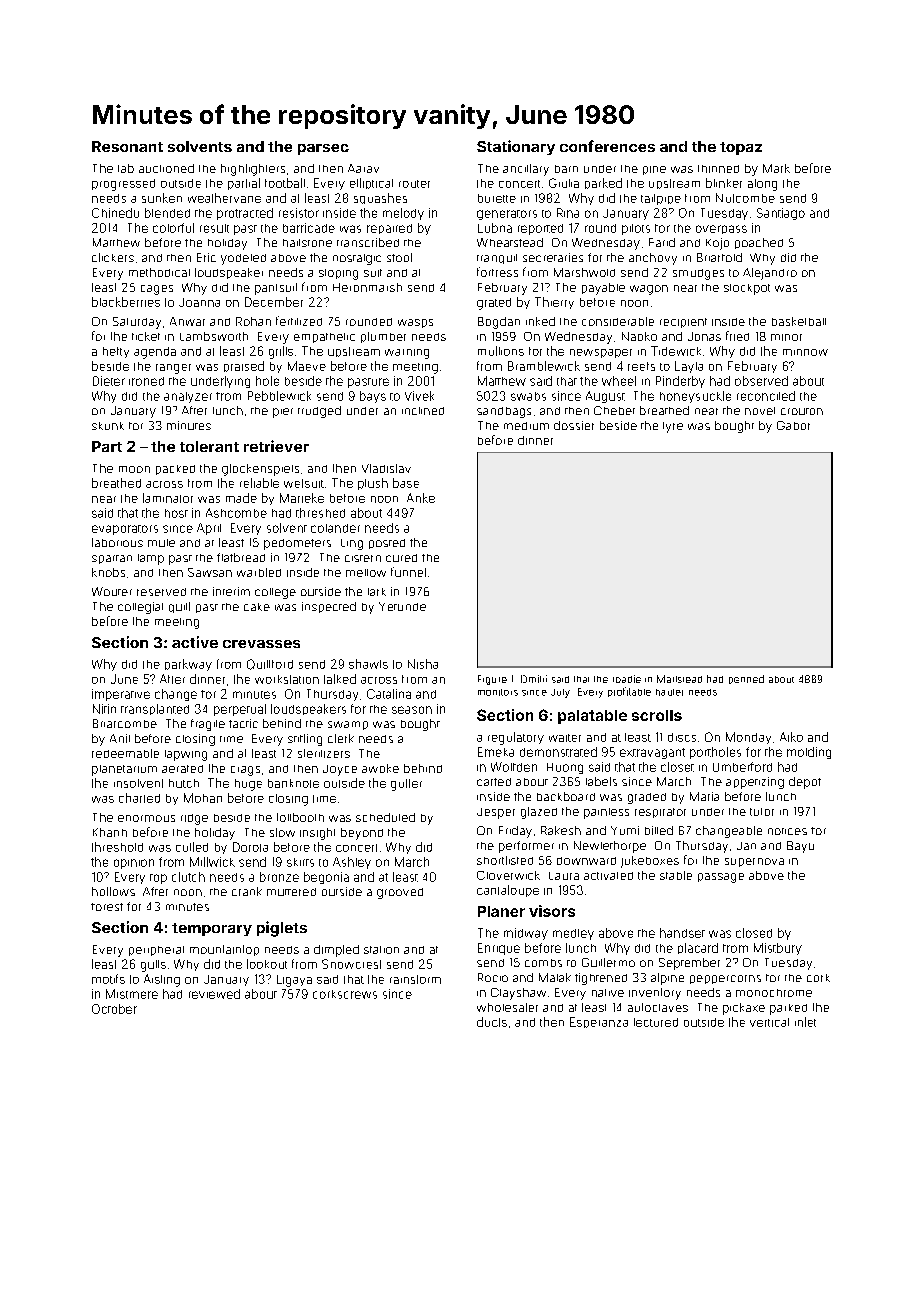 Image resolution: width=924 pixels, height=1308 pixels. Describe the element at coordinates (492, 1022) in the screenshot. I see `ducts` at that location.
